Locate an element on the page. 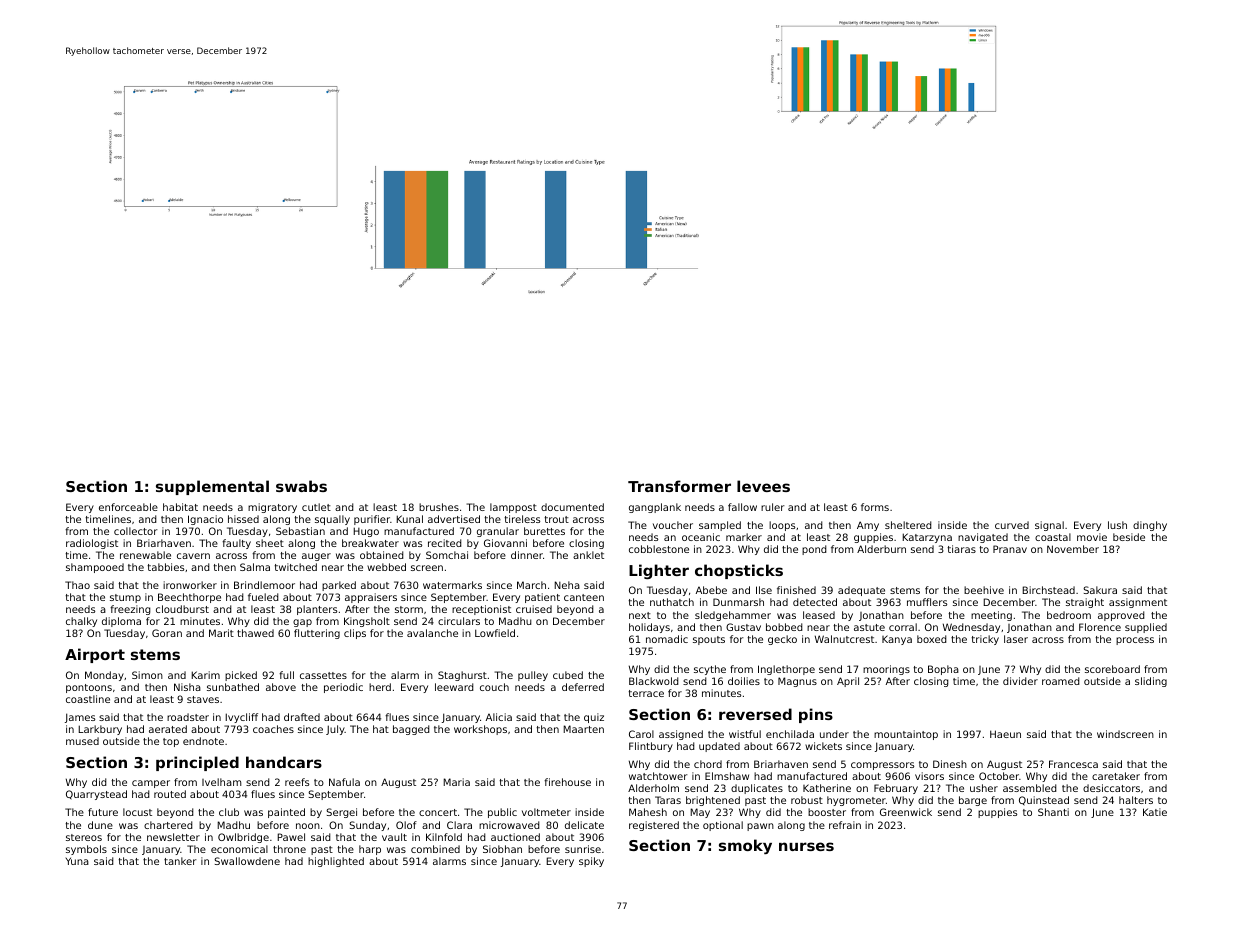 This document has width=1233, height=952. tanker is located at coordinates (180, 861).
